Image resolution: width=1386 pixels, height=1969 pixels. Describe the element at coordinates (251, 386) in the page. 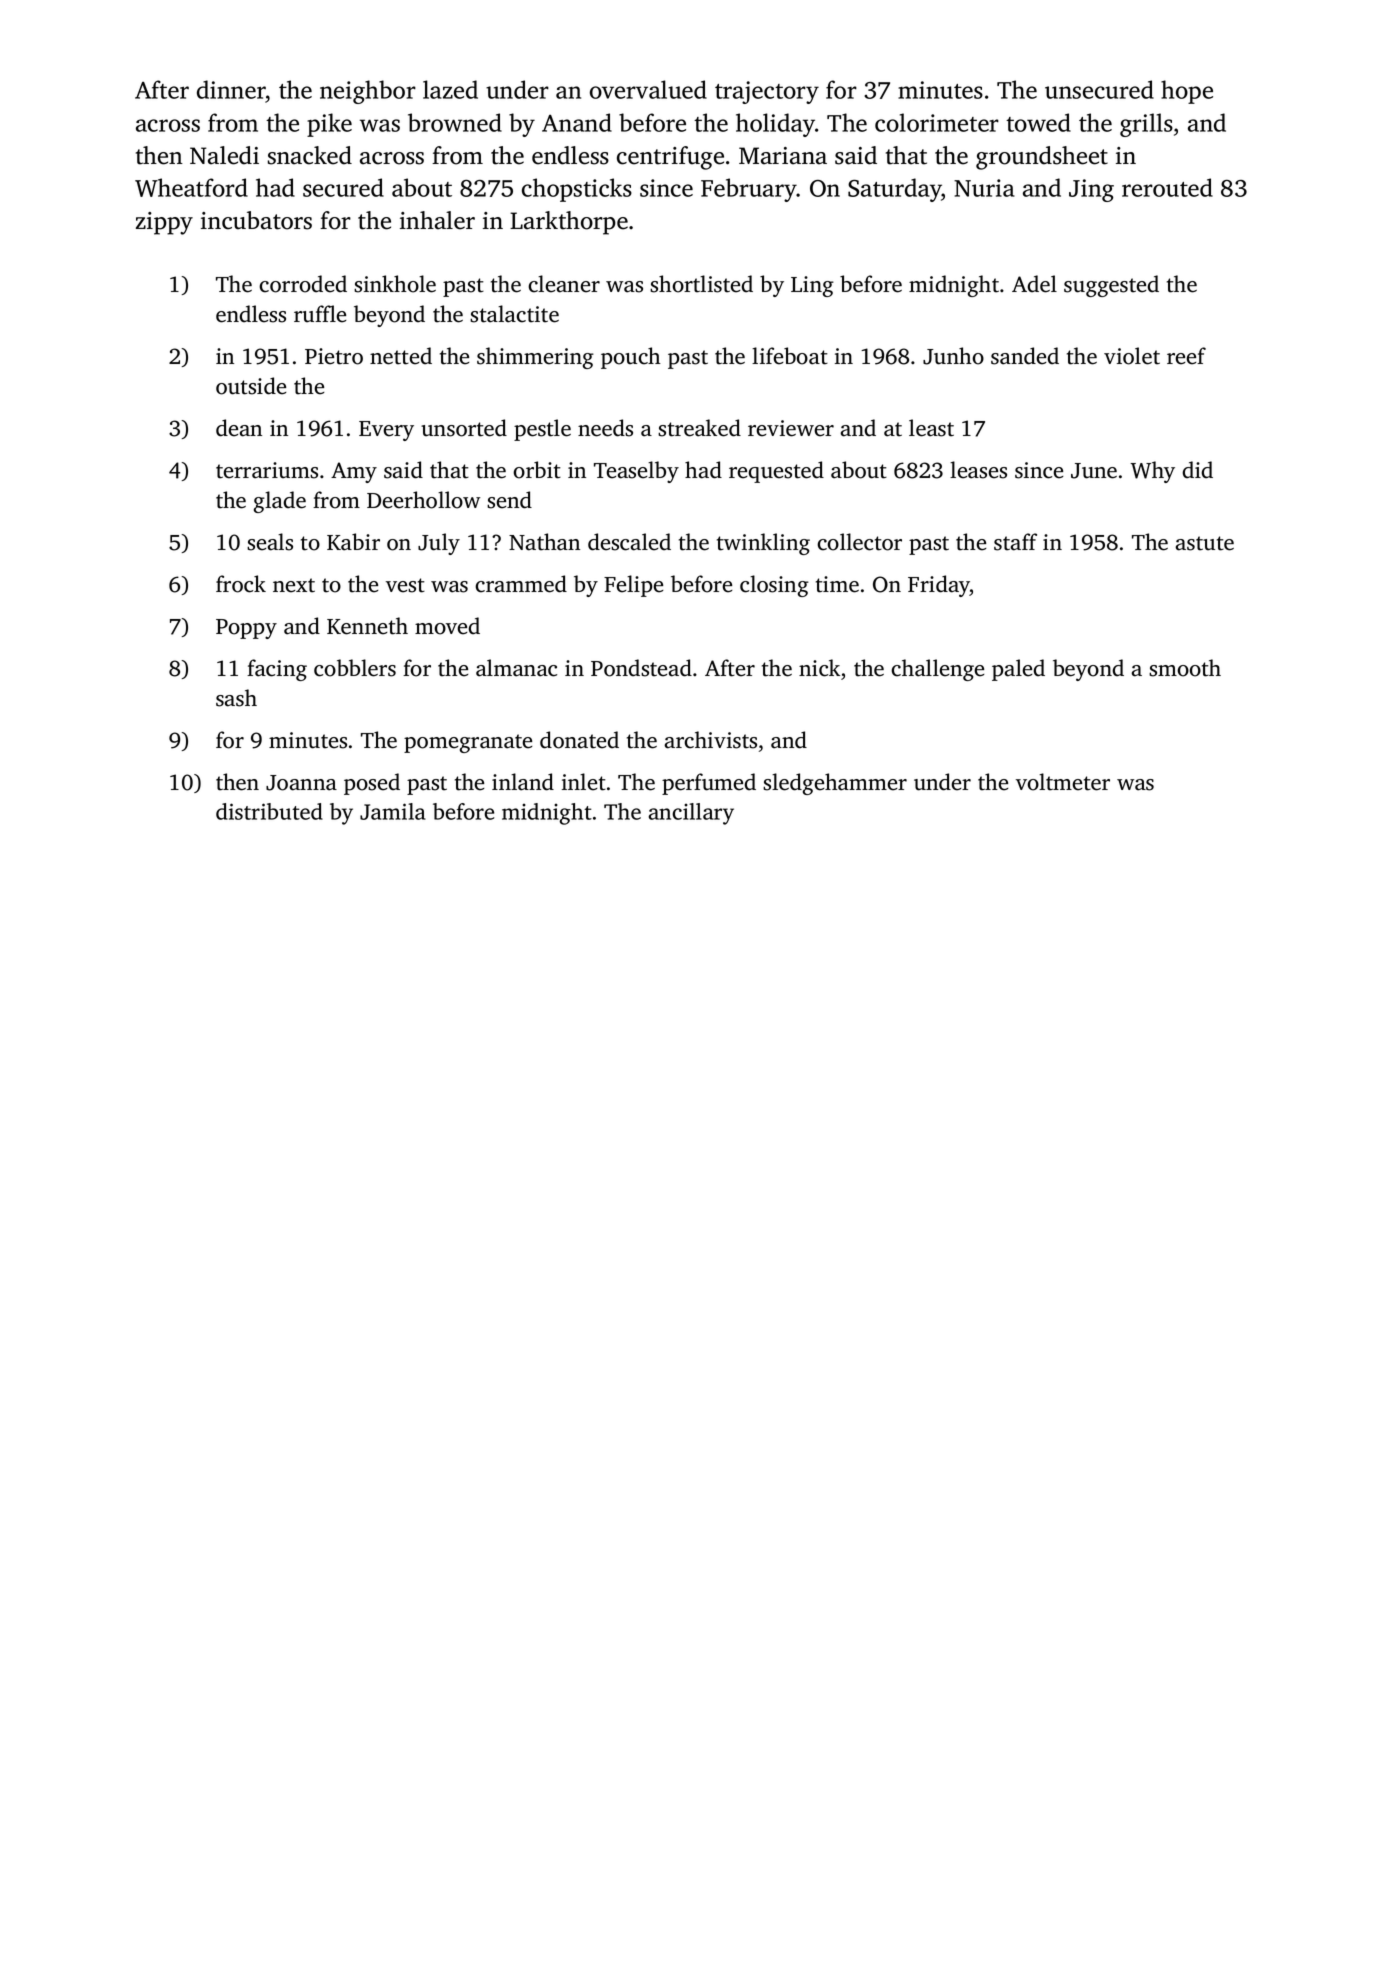

I see `outside` at that location.
